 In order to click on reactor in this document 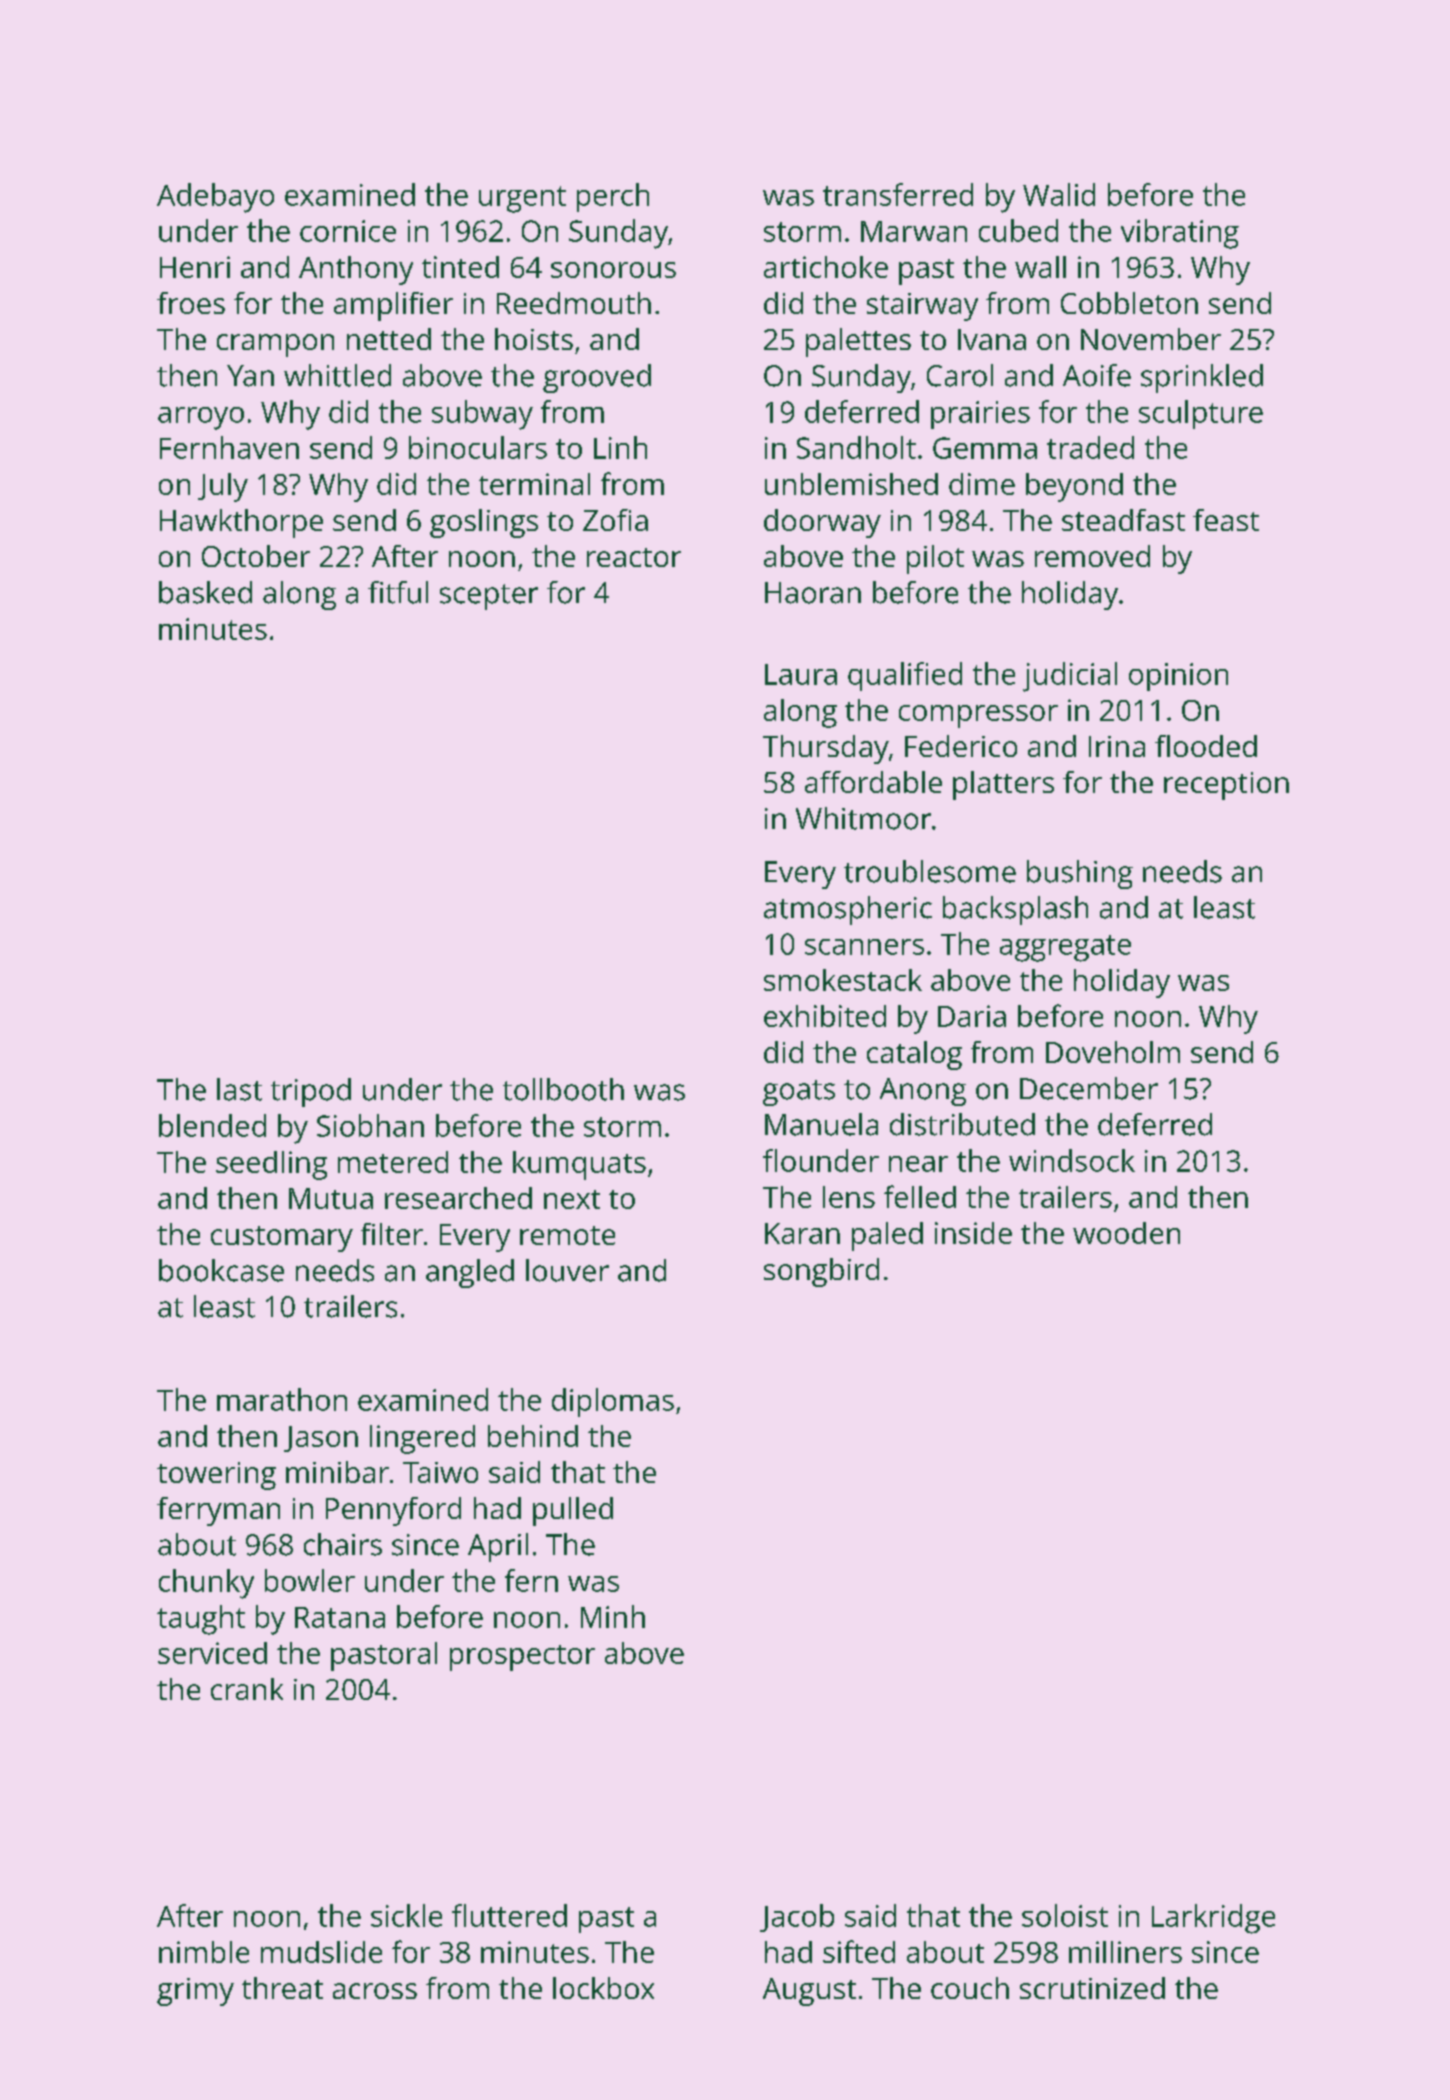, I will do `click(634, 557)`.
